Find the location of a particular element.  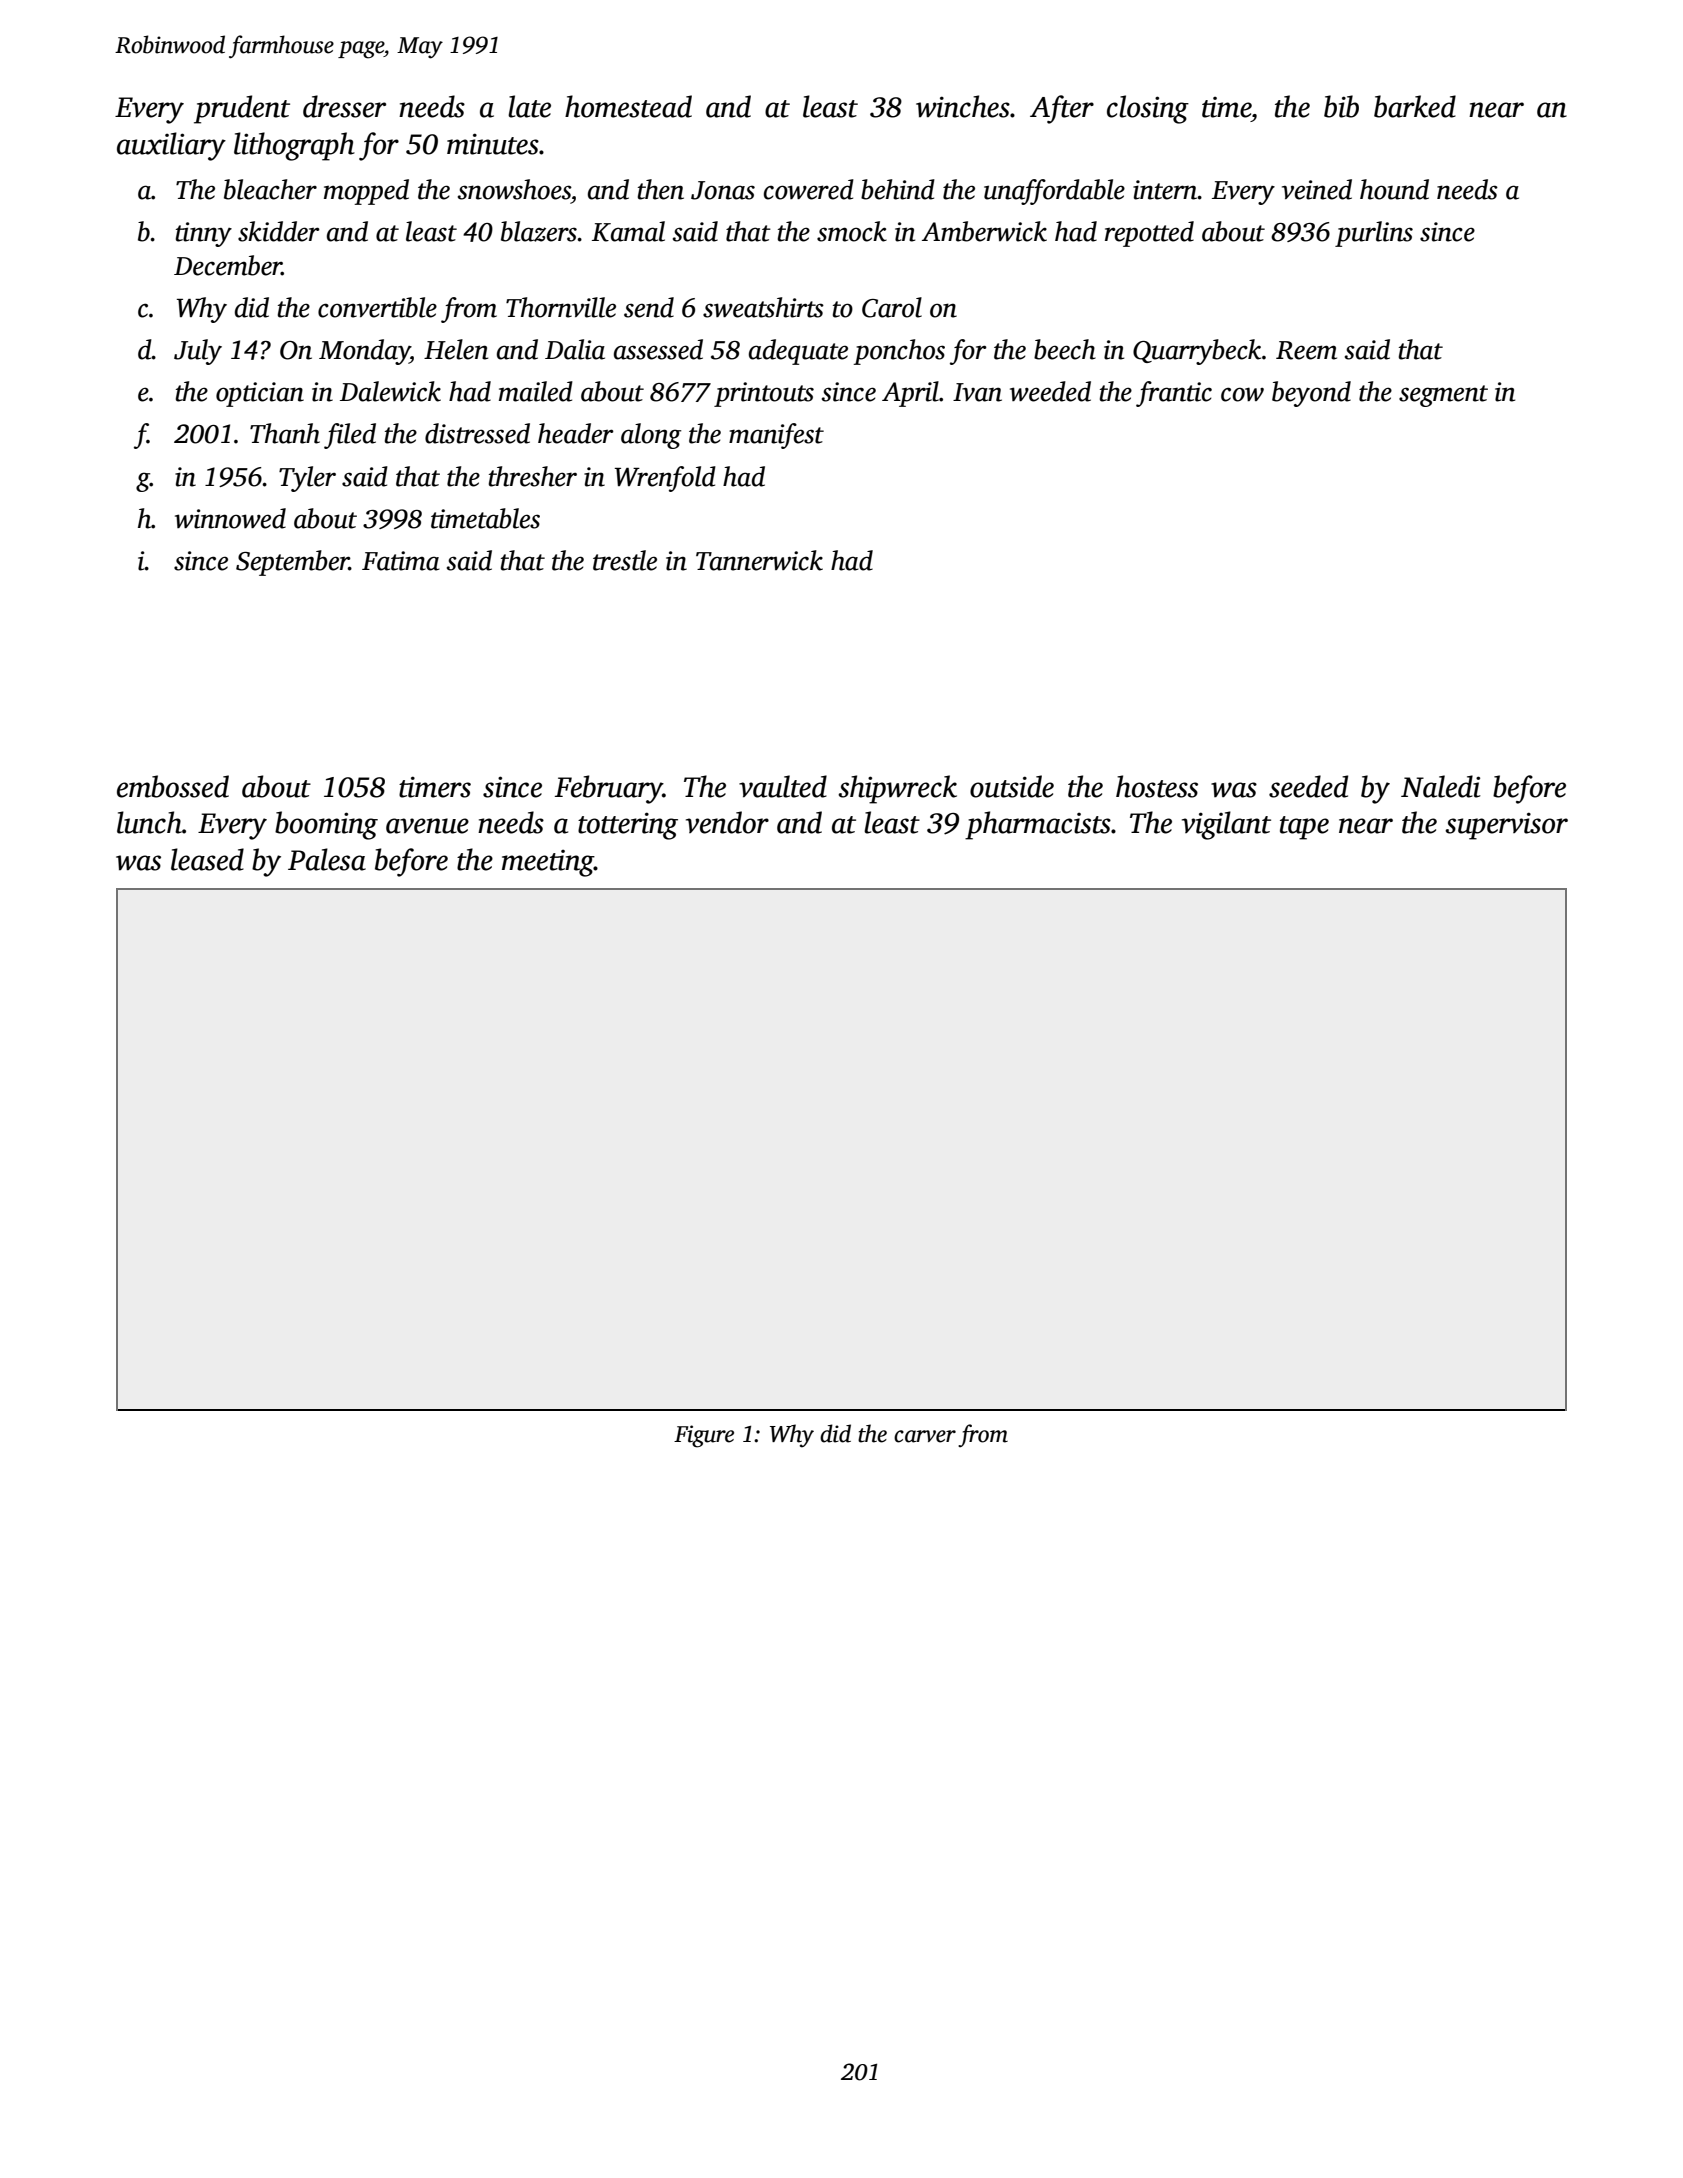

segment is located at coordinates (1443, 396).
